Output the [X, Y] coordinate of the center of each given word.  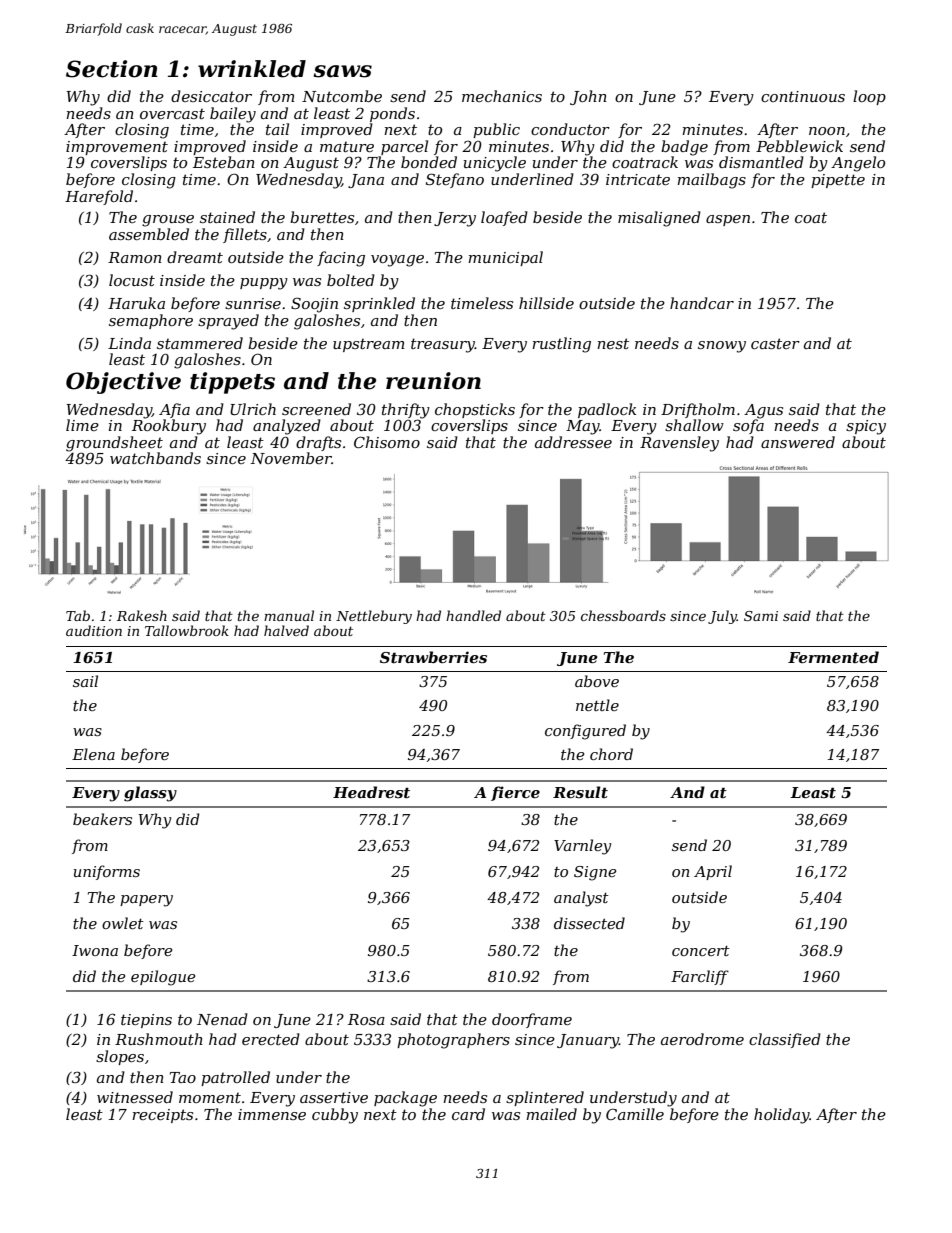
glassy [150, 794]
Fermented [833, 657]
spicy [866, 427]
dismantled [761, 162]
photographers [453, 1041]
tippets [232, 383]
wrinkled [252, 69]
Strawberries [433, 657]
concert [701, 951]
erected [271, 1039]
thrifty [406, 411]
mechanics [502, 96]
